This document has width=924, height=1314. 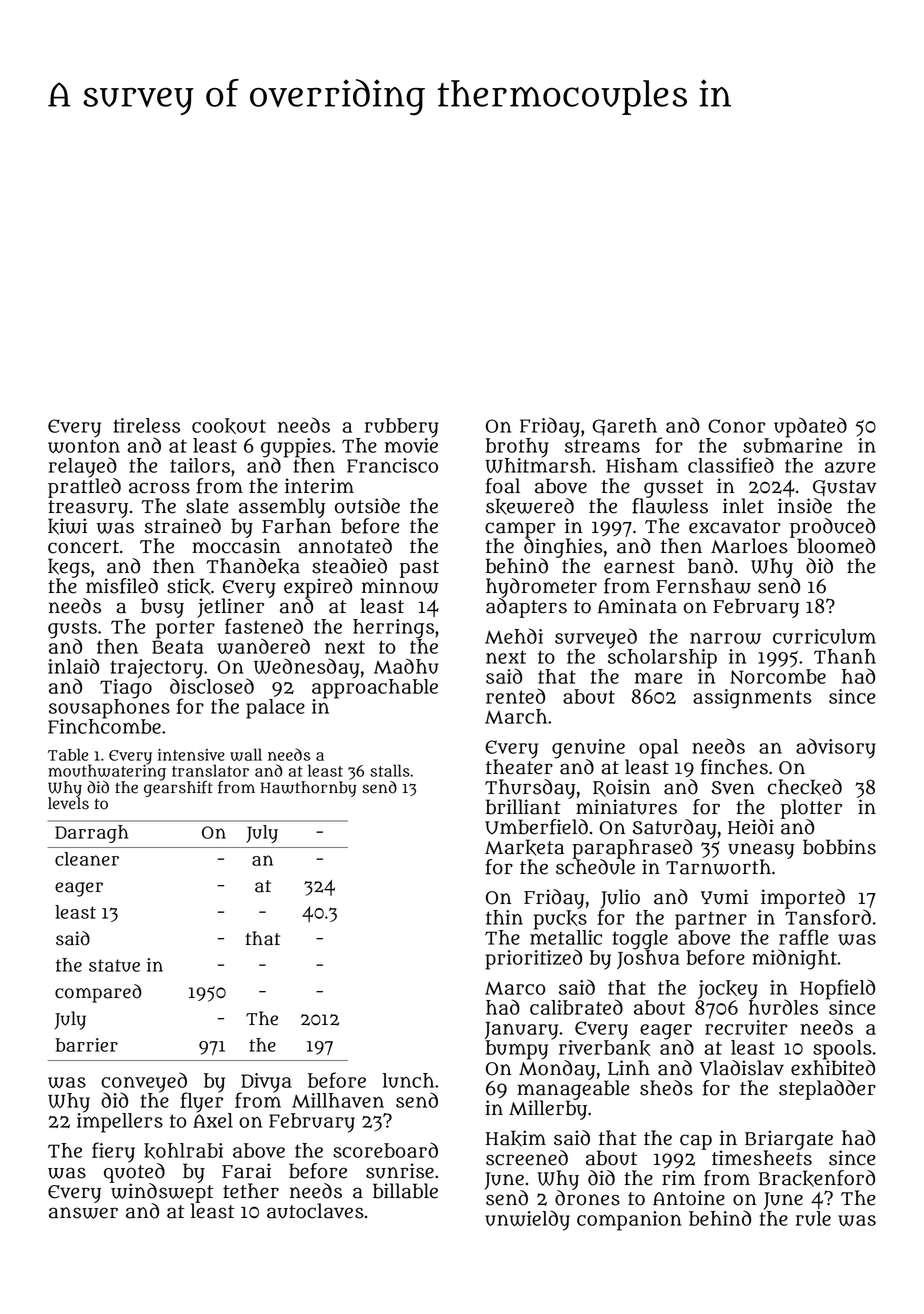 What do you see at coordinates (147, 425) in the document?
I see `tireless` at bounding box center [147, 425].
